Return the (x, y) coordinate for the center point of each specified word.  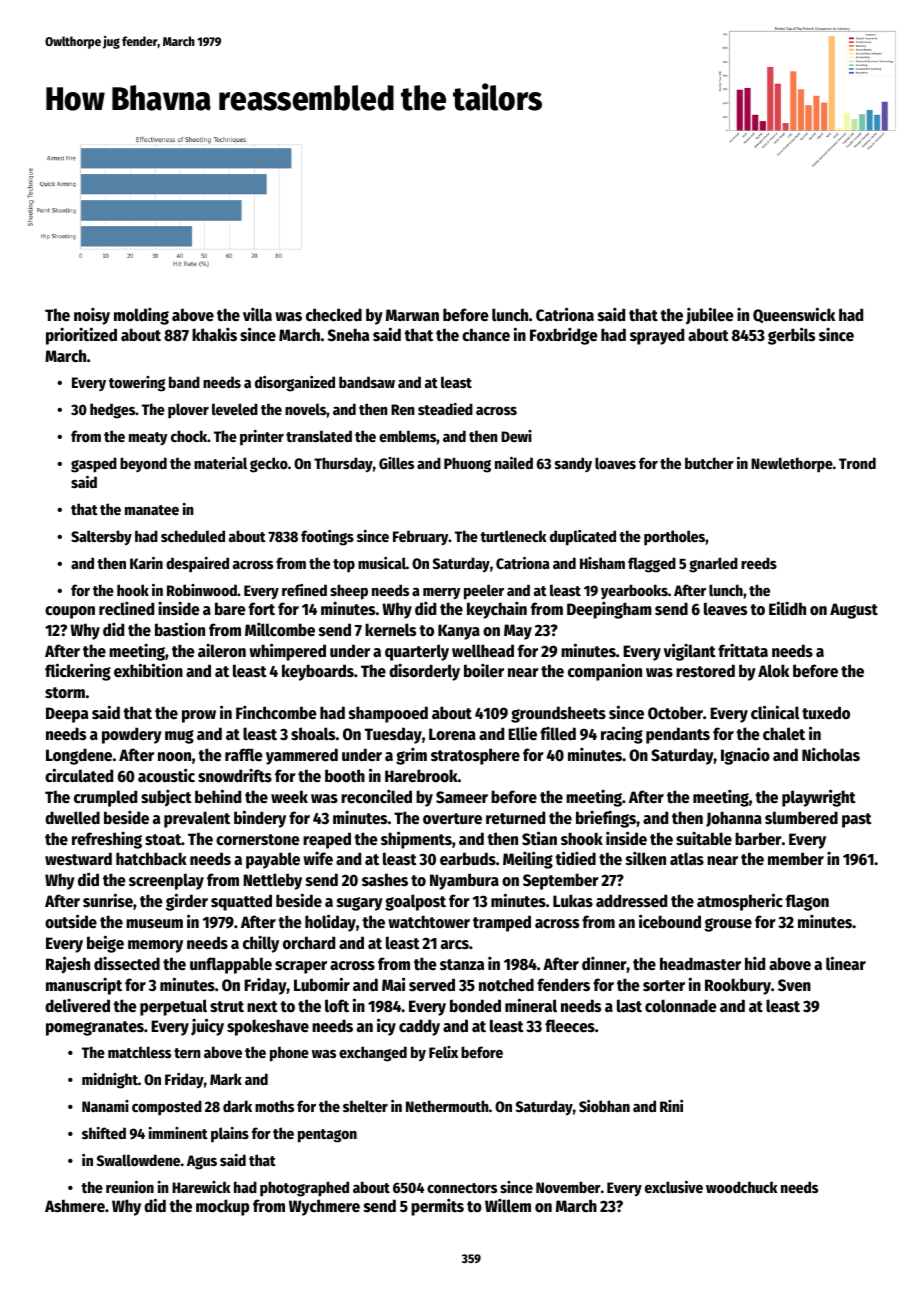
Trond (857, 463)
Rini (671, 1106)
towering (137, 384)
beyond (143, 464)
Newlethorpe (792, 465)
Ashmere (75, 1206)
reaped (327, 840)
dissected (127, 963)
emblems (408, 436)
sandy (573, 464)
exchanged (373, 1054)
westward (78, 859)
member (796, 859)
